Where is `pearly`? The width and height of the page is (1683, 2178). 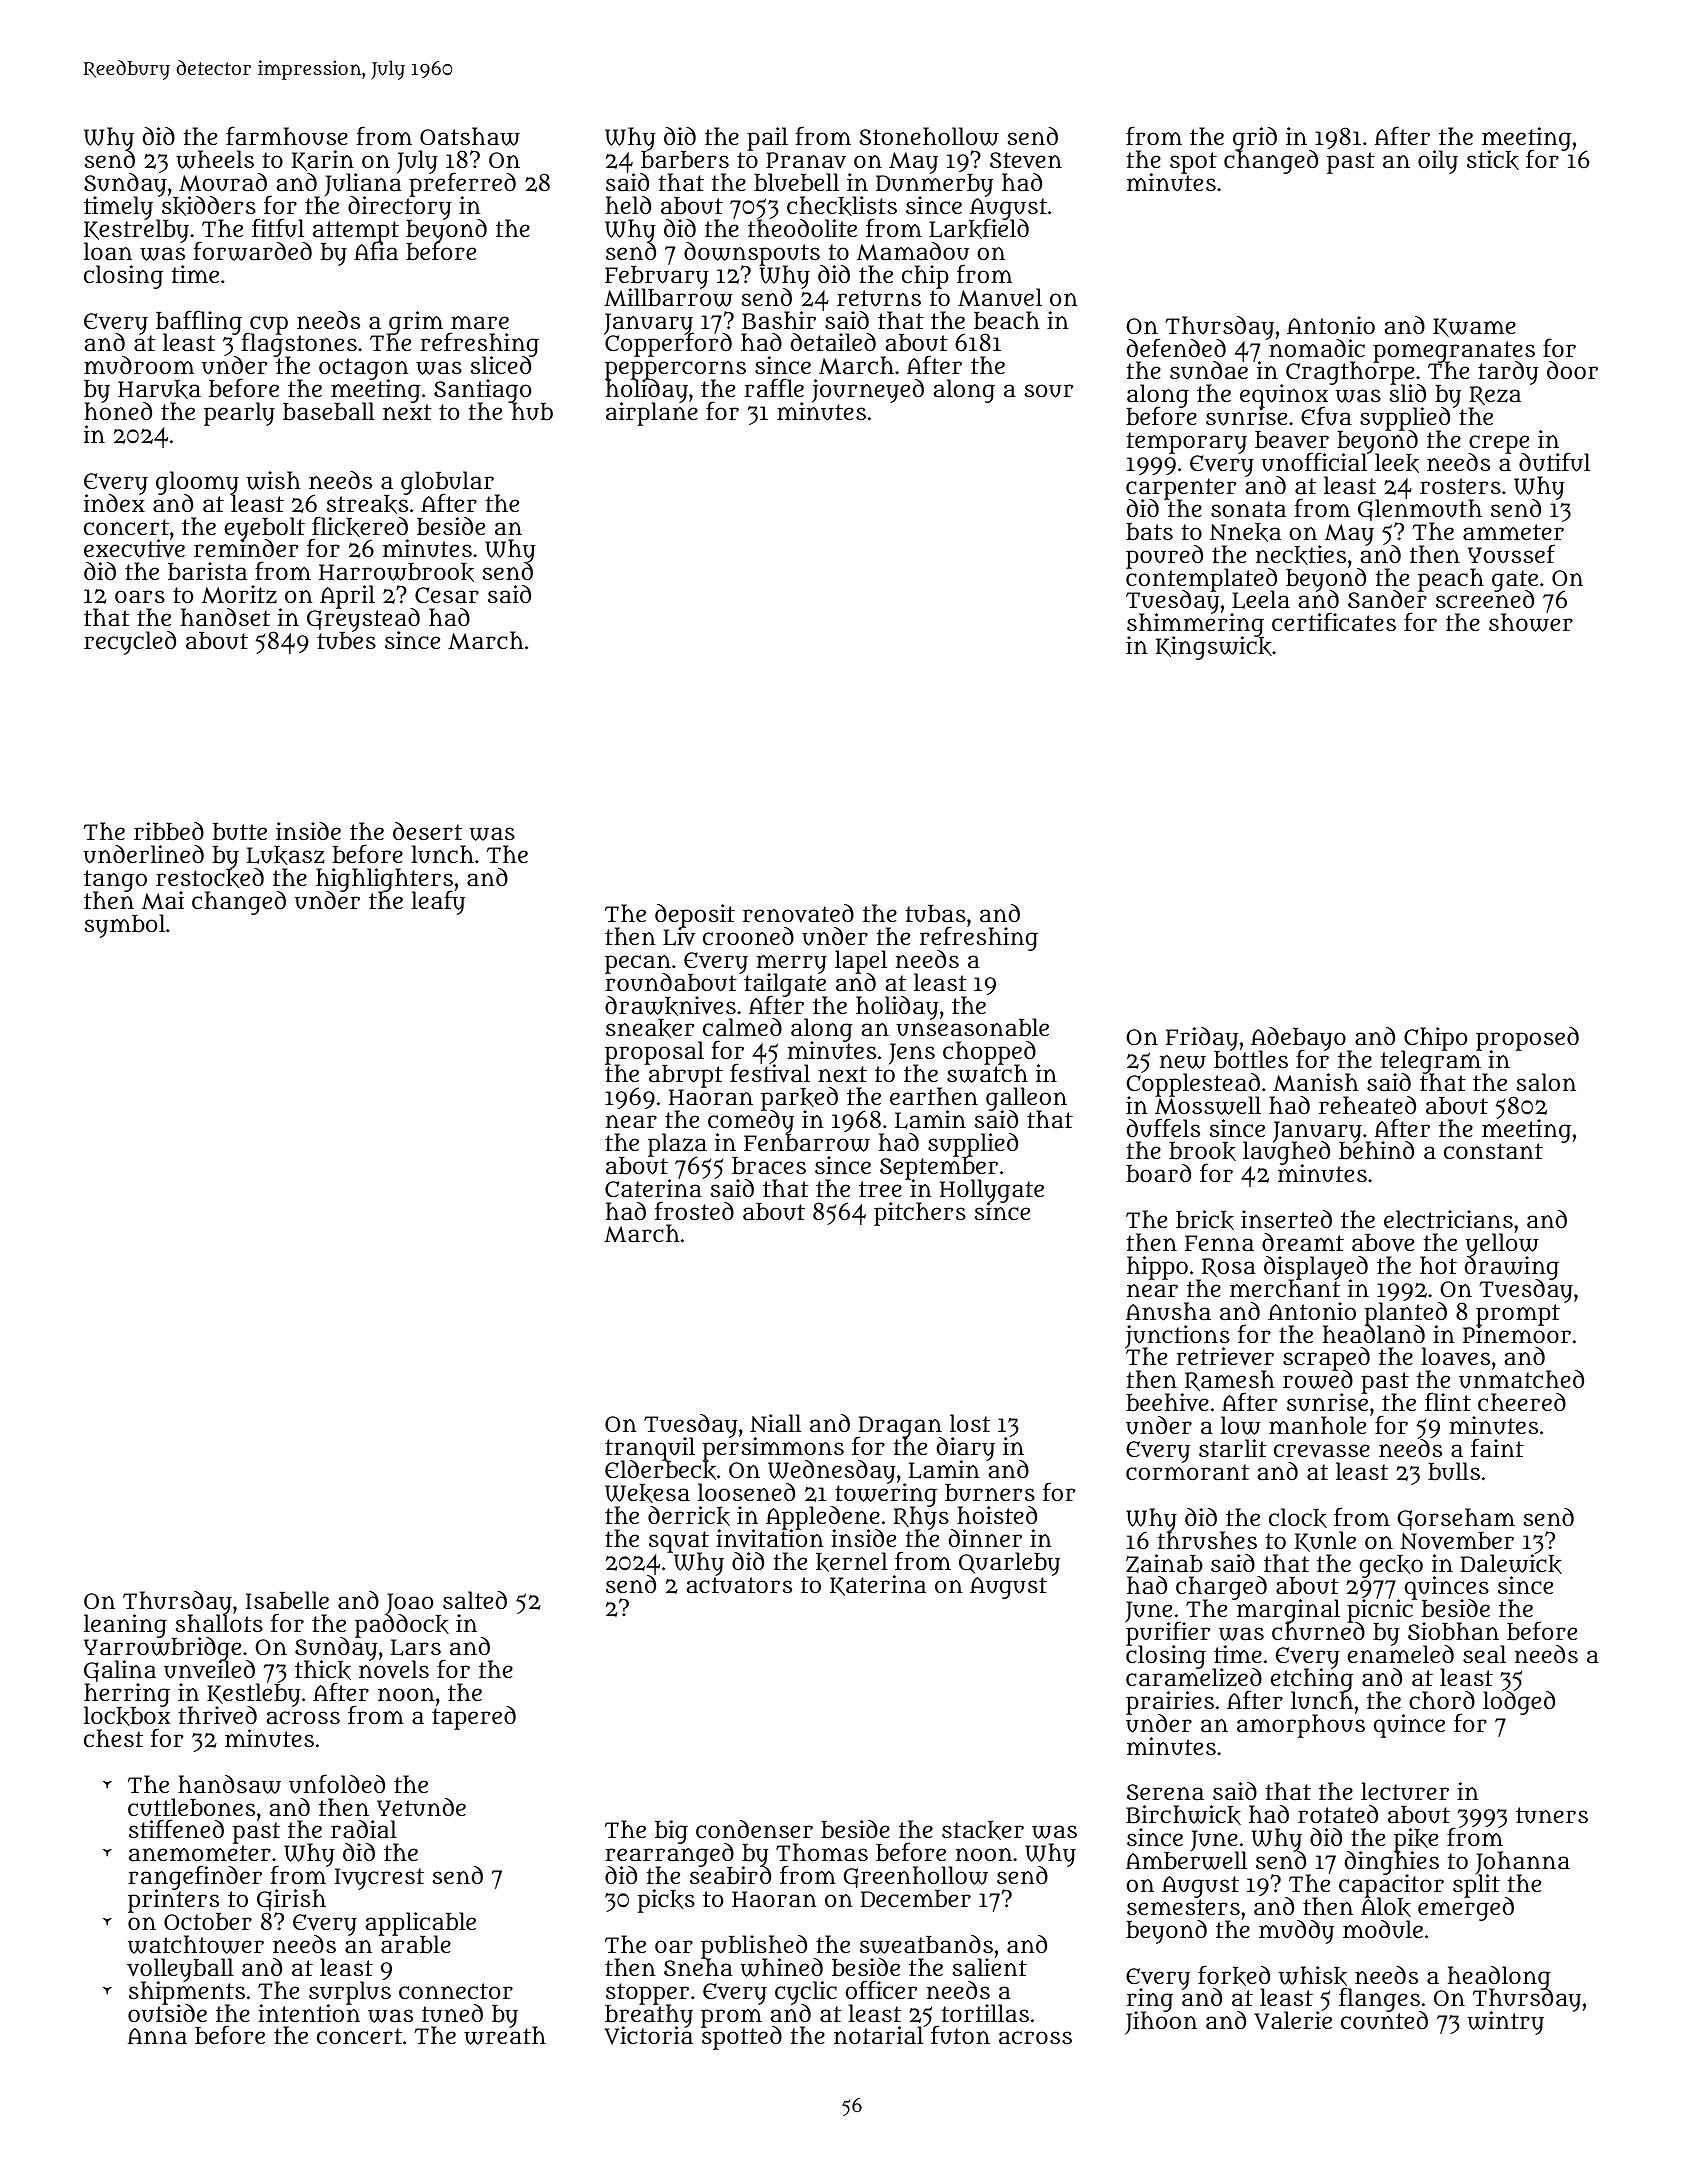 pearly is located at coordinates (239, 414).
